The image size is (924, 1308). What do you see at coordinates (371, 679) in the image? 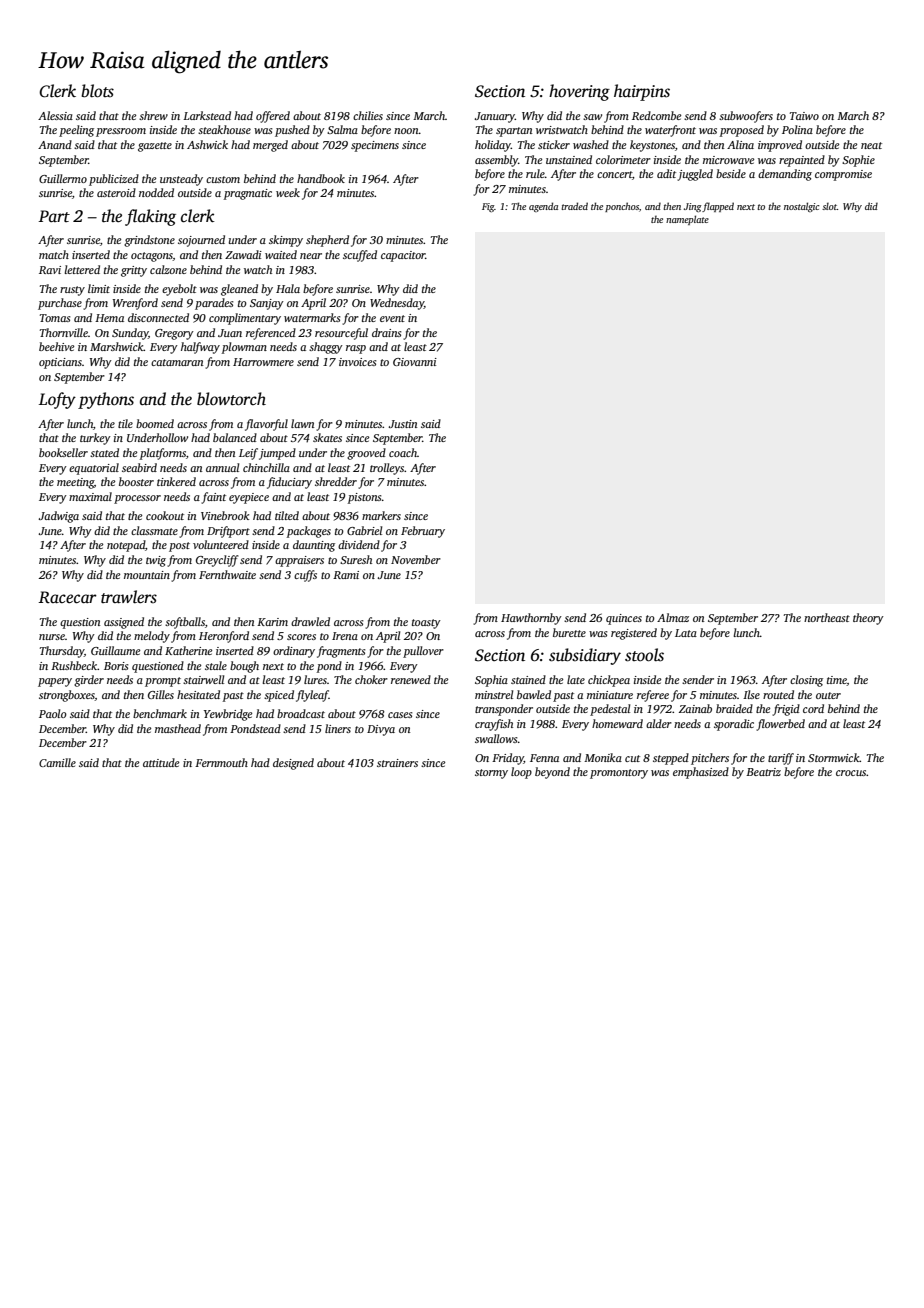
I see `choker` at bounding box center [371, 679].
